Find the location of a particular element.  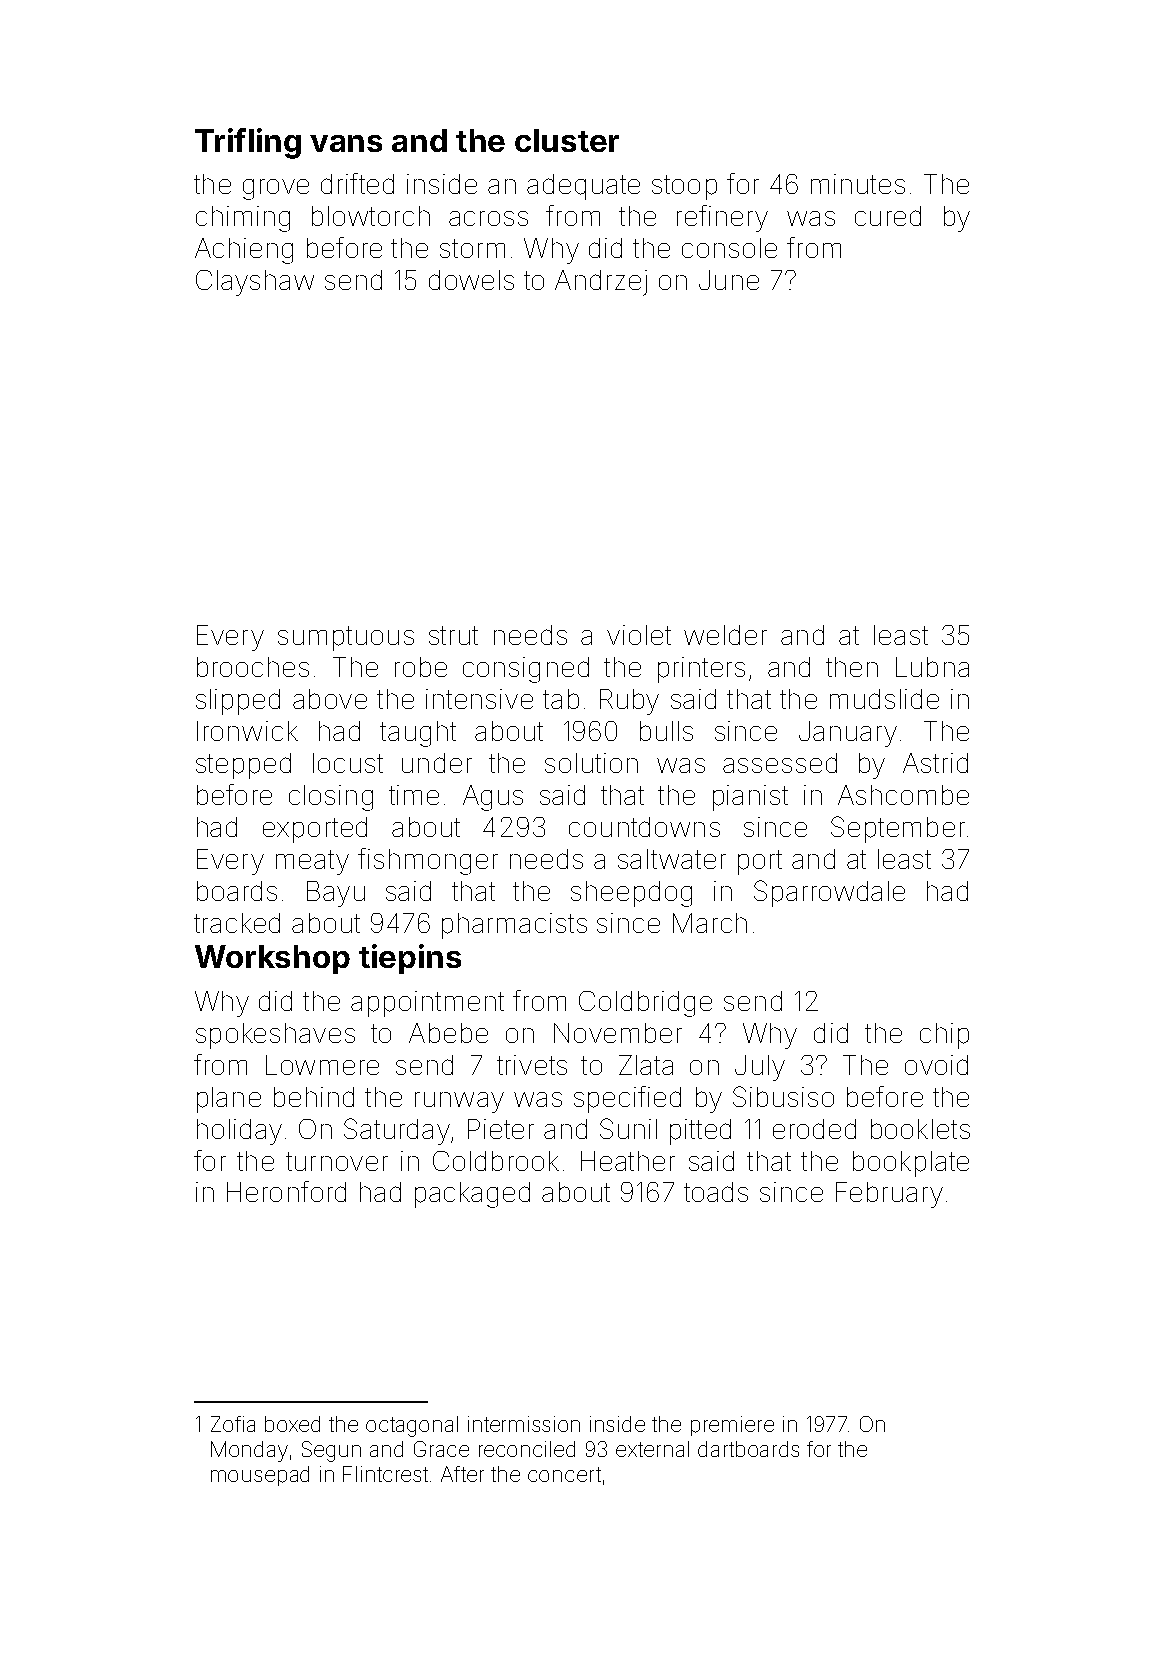

Astrid is located at coordinates (935, 763).
